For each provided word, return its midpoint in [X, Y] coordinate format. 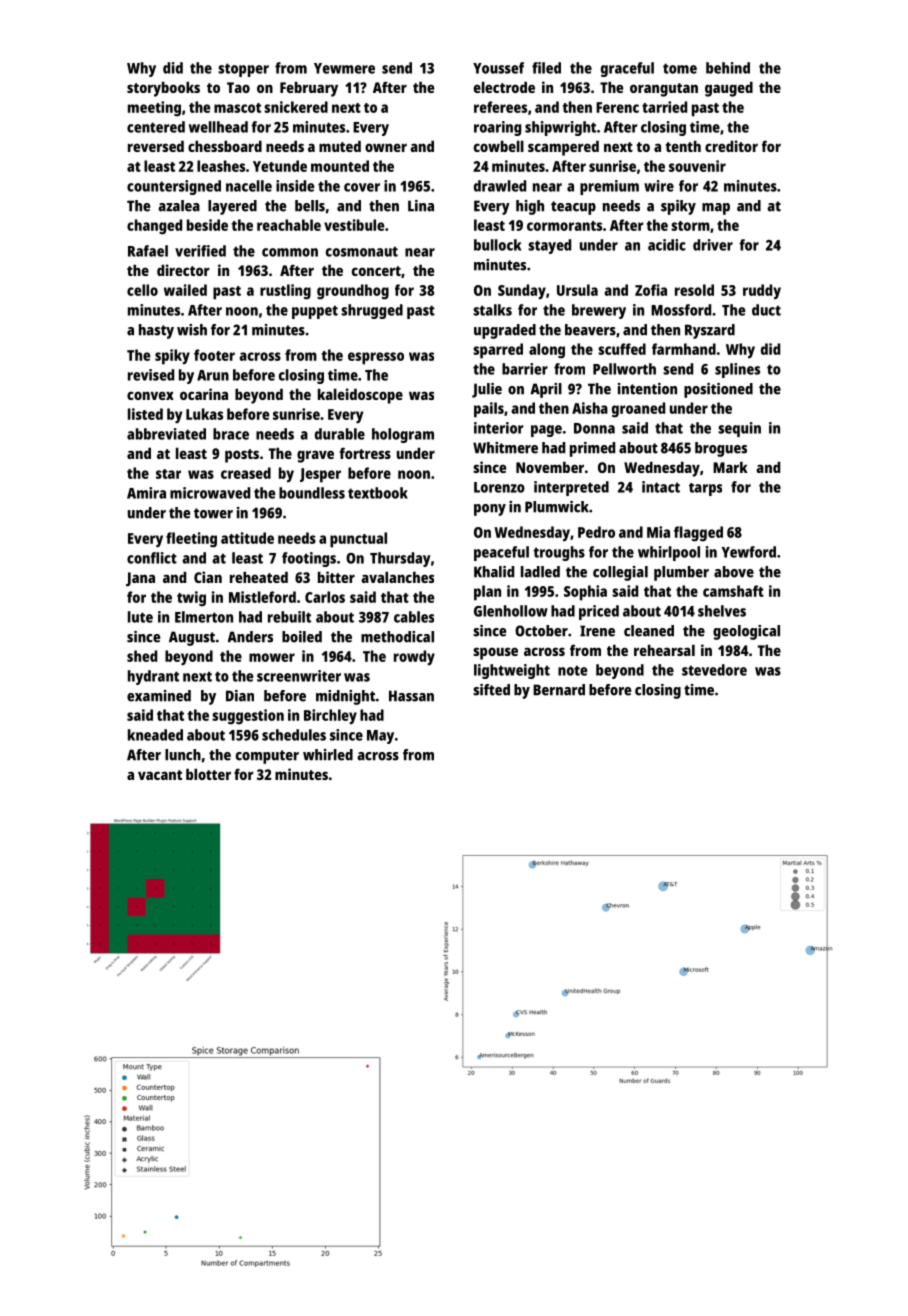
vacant [160, 775]
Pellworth [624, 369]
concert [376, 271]
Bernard [559, 690]
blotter [208, 774]
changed [154, 227]
